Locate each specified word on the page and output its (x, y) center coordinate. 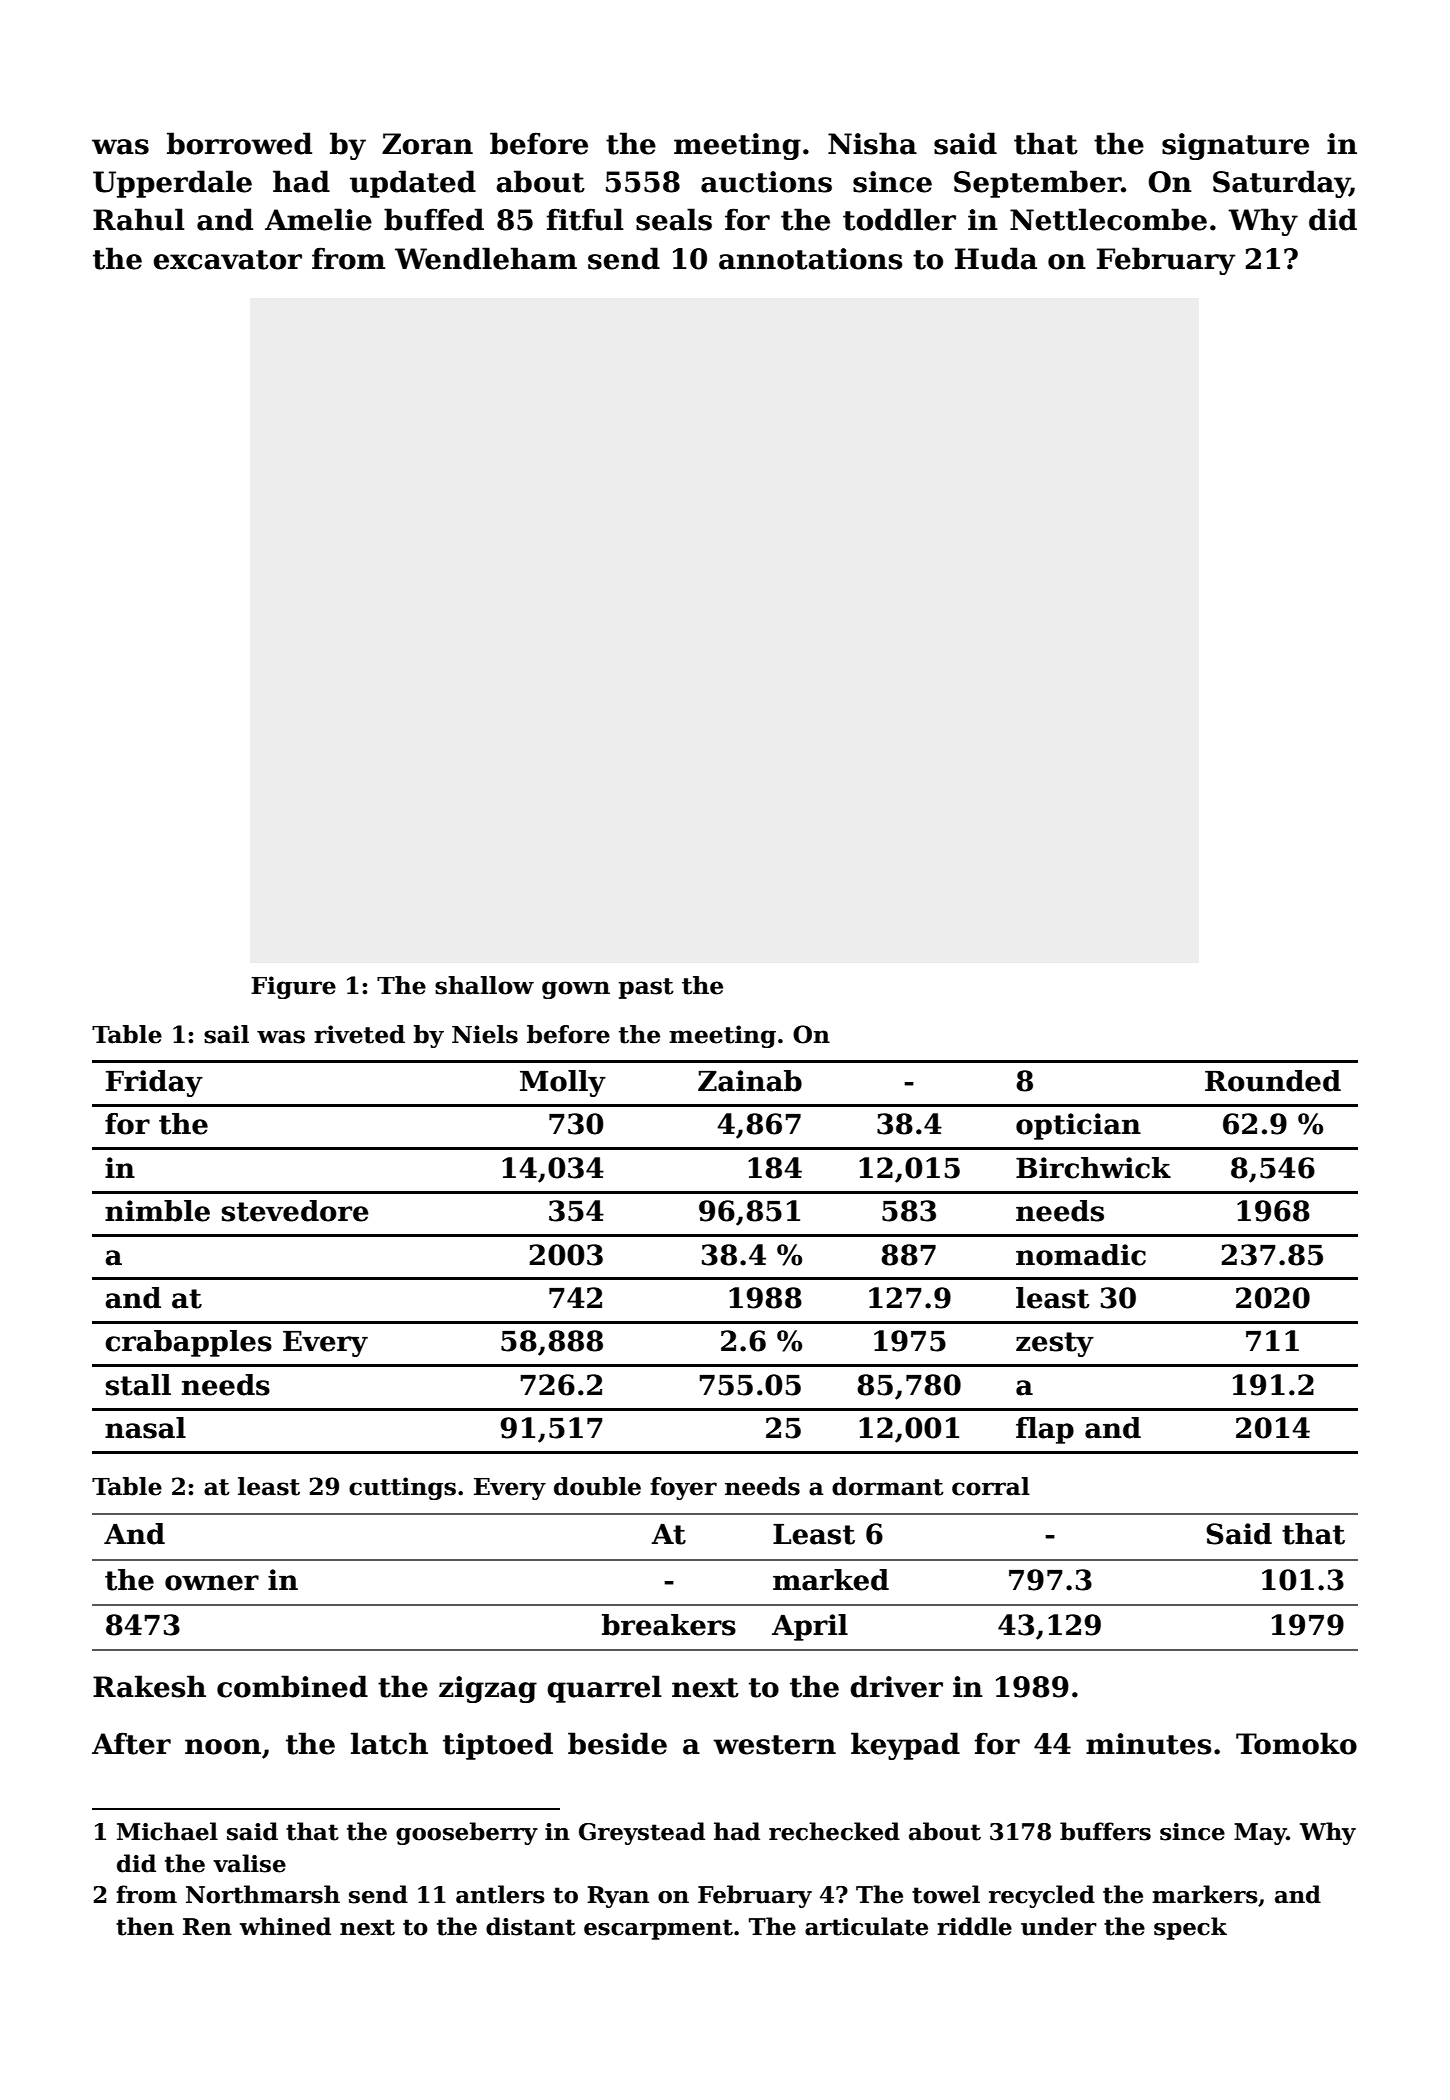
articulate (866, 1926)
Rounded (1273, 1081)
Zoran (427, 144)
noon (223, 1747)
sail (226, 1034)
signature (1235, 146)
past (646, 988)
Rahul (139, 219)
